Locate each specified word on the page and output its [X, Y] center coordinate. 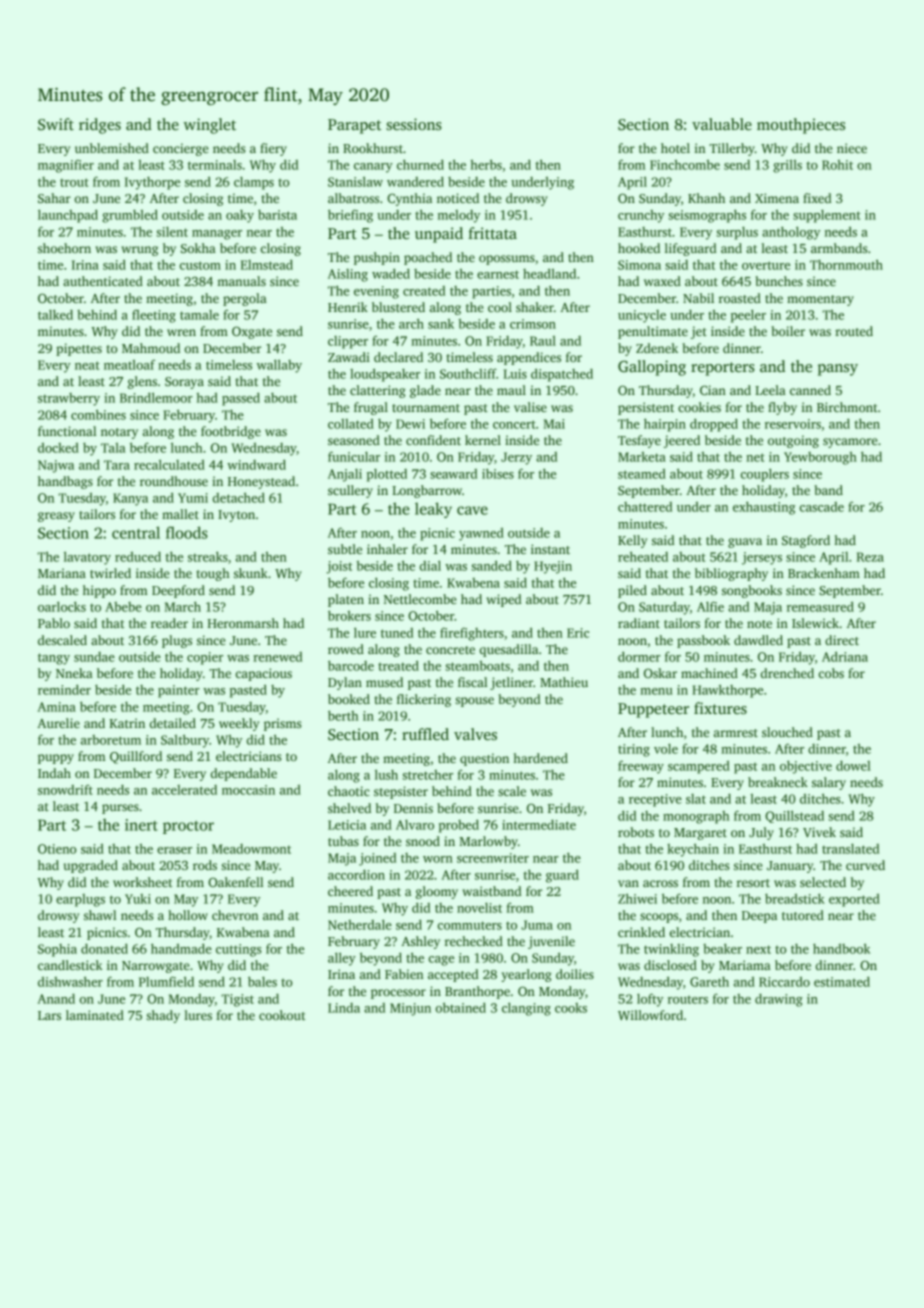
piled [632, 591]
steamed [642, 474]
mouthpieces [801, 126]
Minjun [410, 1009]
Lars [49, 1015]
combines [98, 414]
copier [205, 658]
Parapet [354, 126]
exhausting [764, 508]
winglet [209, 126]
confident [433, 440]
